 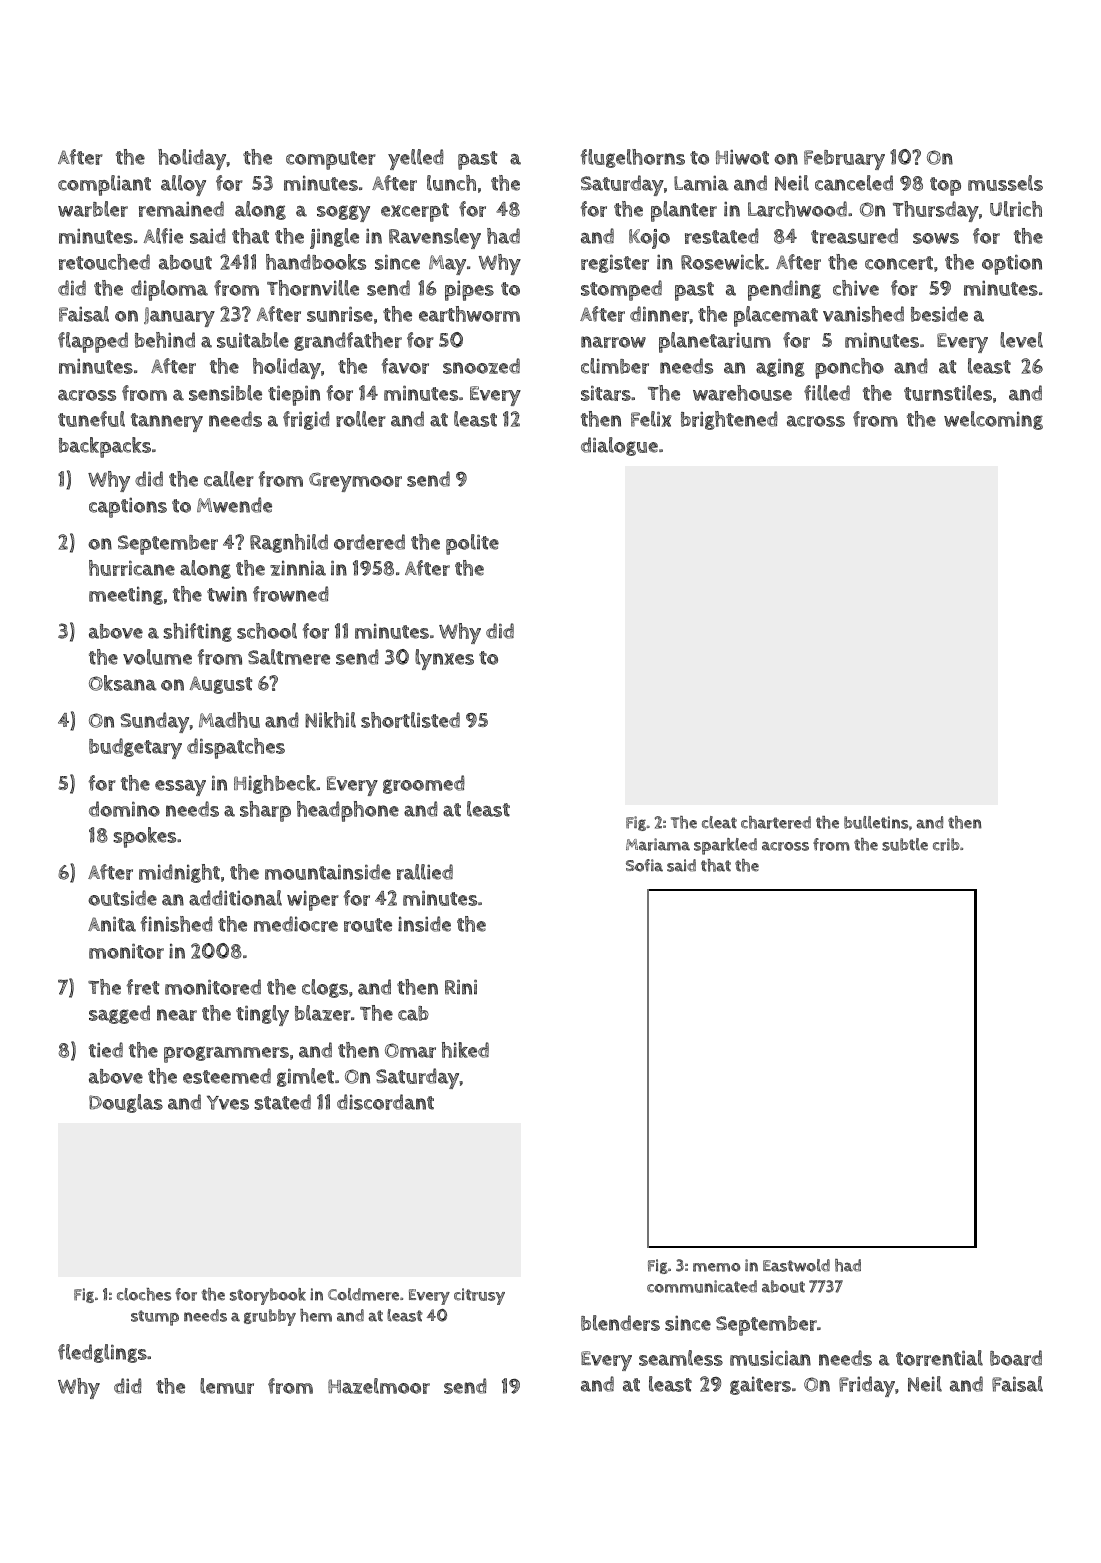 I want to click on Sunday, so click(x=154, y=722).
